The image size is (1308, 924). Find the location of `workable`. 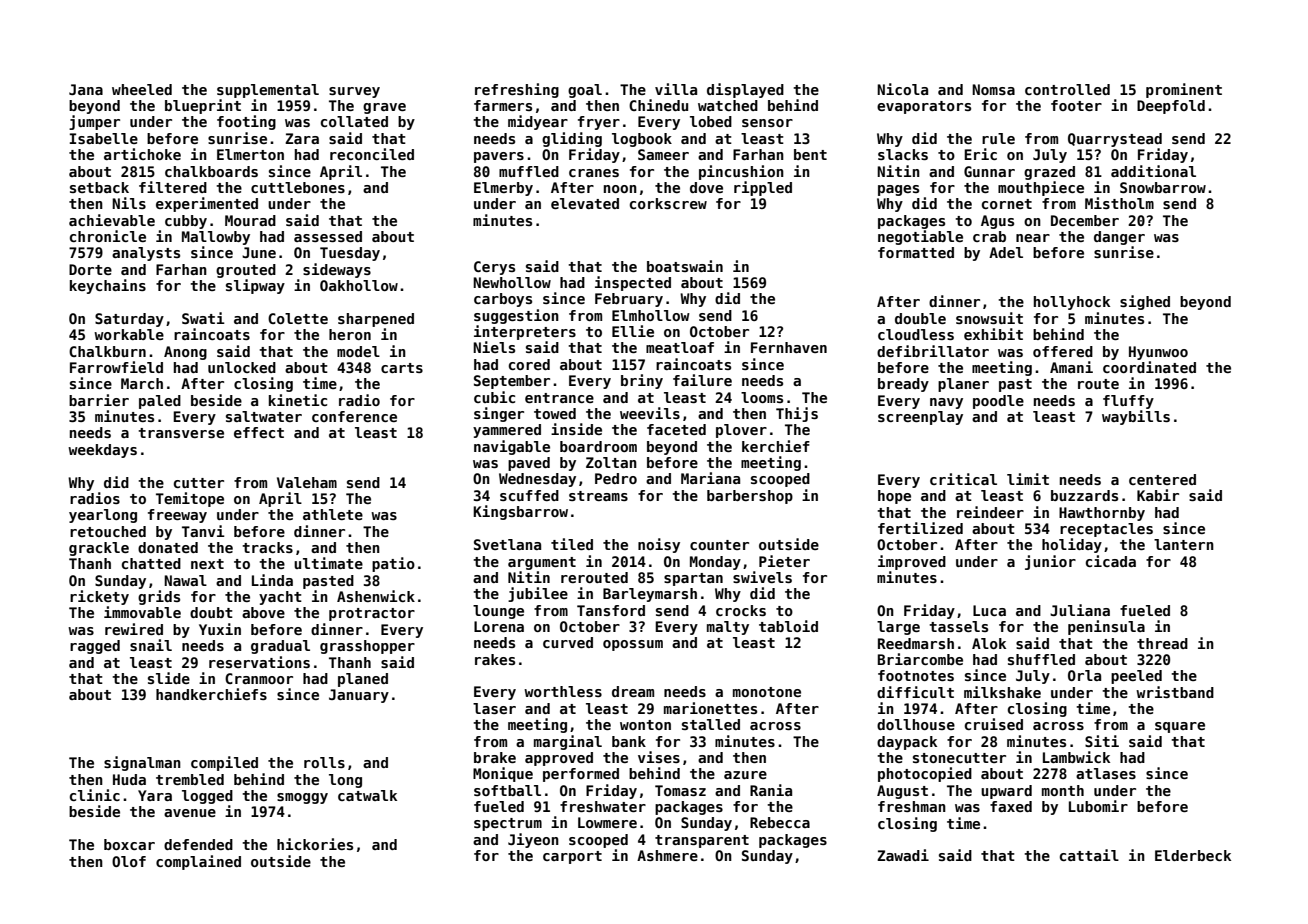

workable is located at coordinates (129, 334).
